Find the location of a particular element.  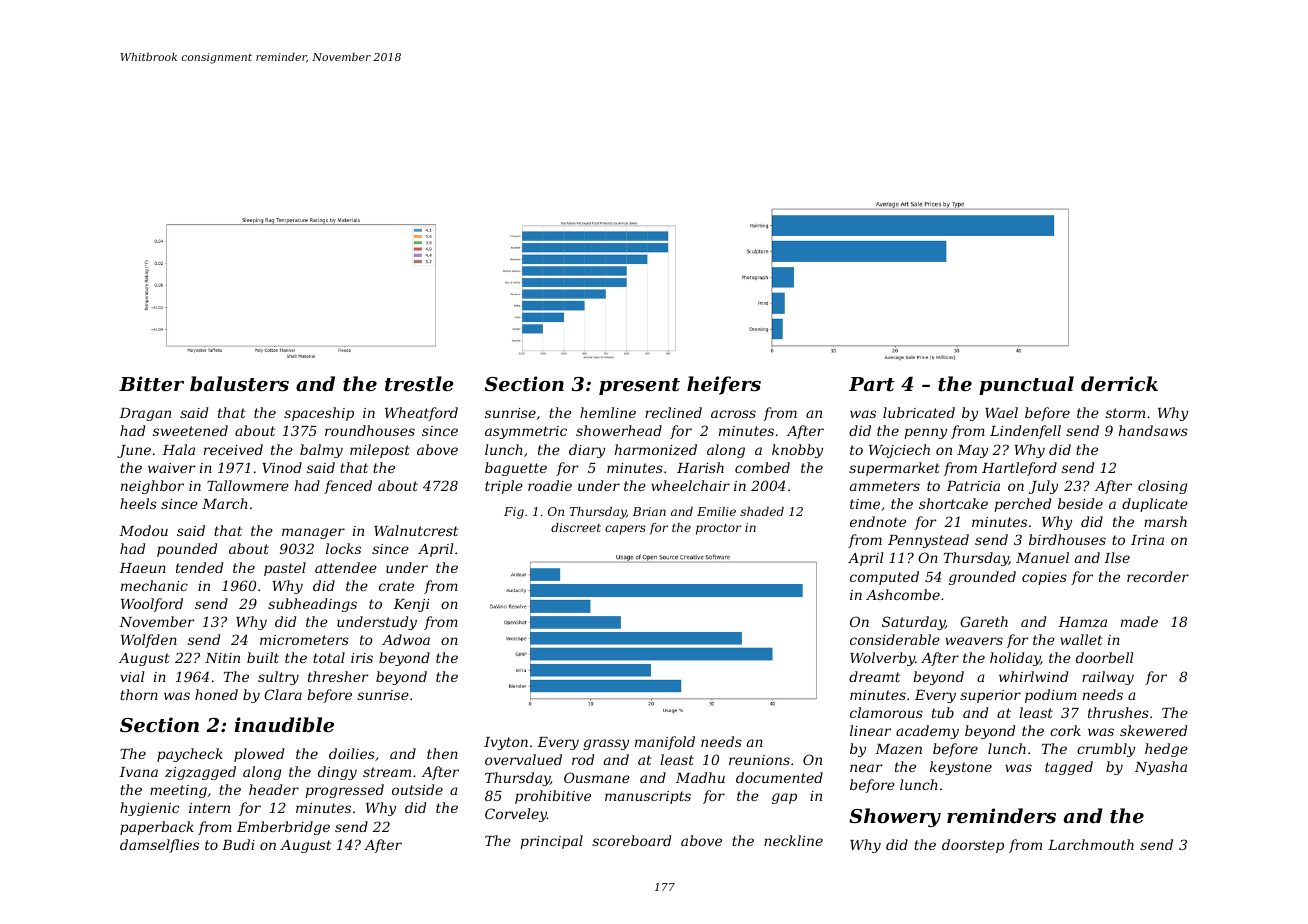

weavers is located at coordinates (974, 641).
